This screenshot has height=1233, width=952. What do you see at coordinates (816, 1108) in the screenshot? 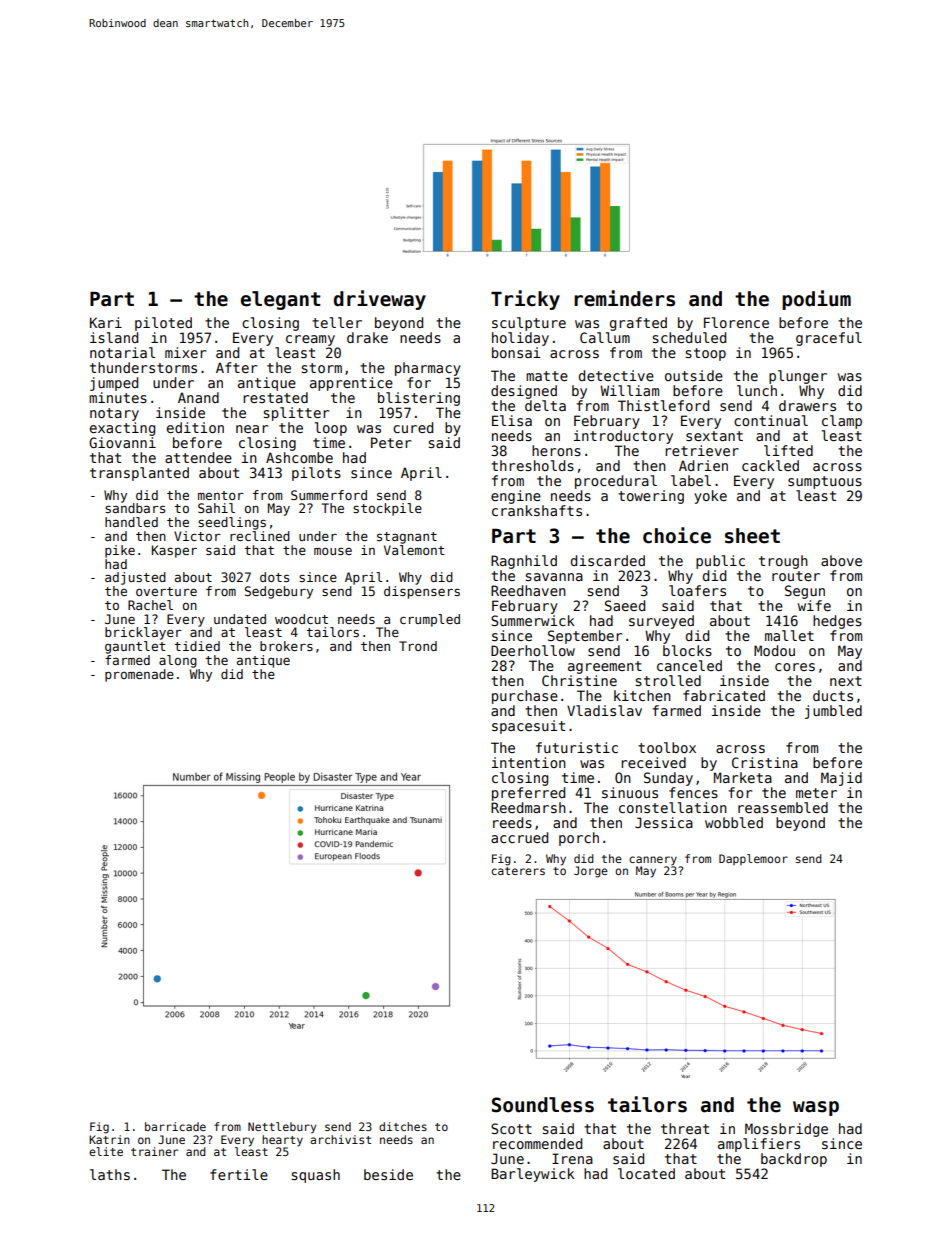
I see `wasp` at bounding box center [816, 1108].
